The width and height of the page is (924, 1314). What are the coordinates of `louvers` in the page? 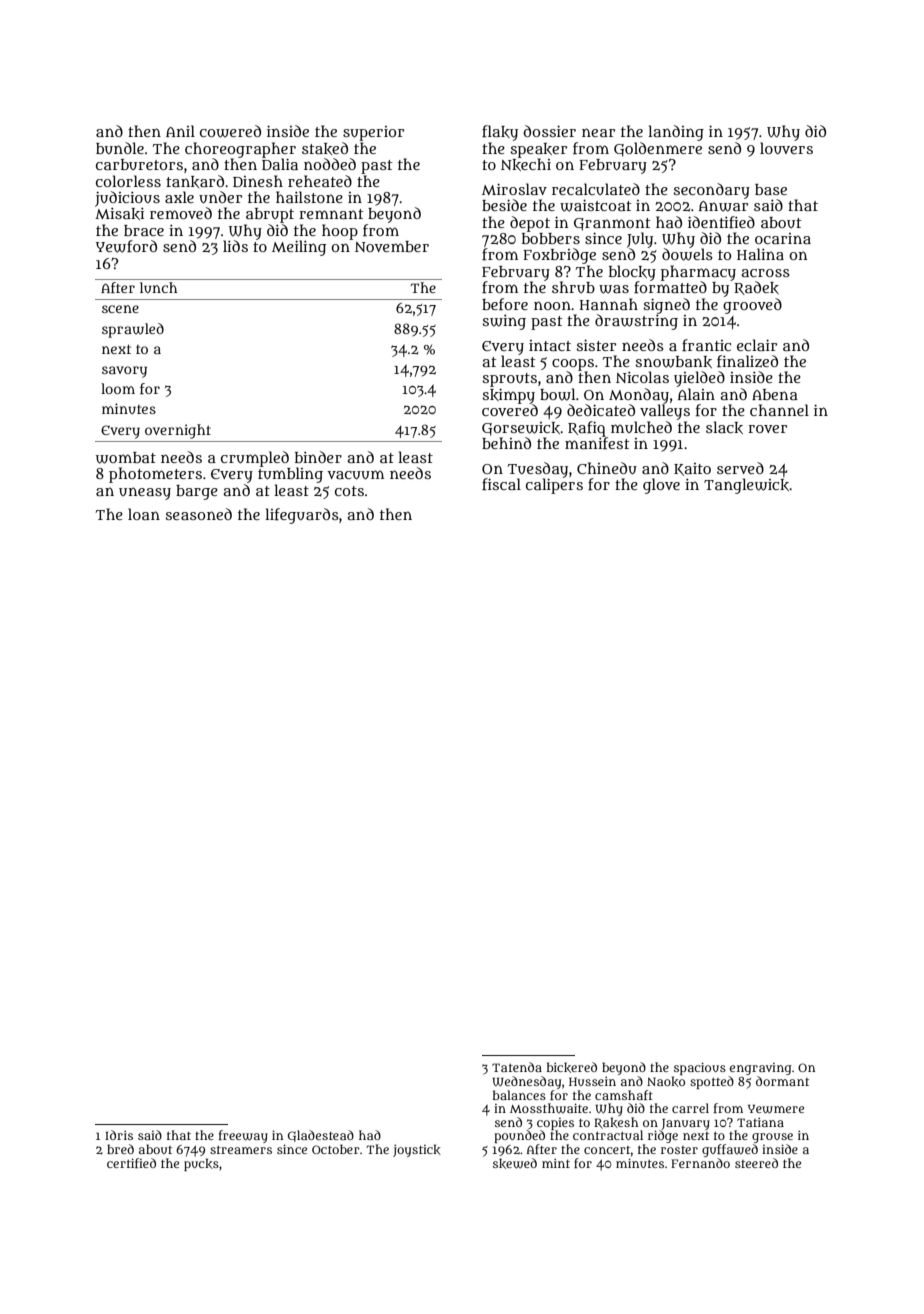 It's located at (786, 148).
